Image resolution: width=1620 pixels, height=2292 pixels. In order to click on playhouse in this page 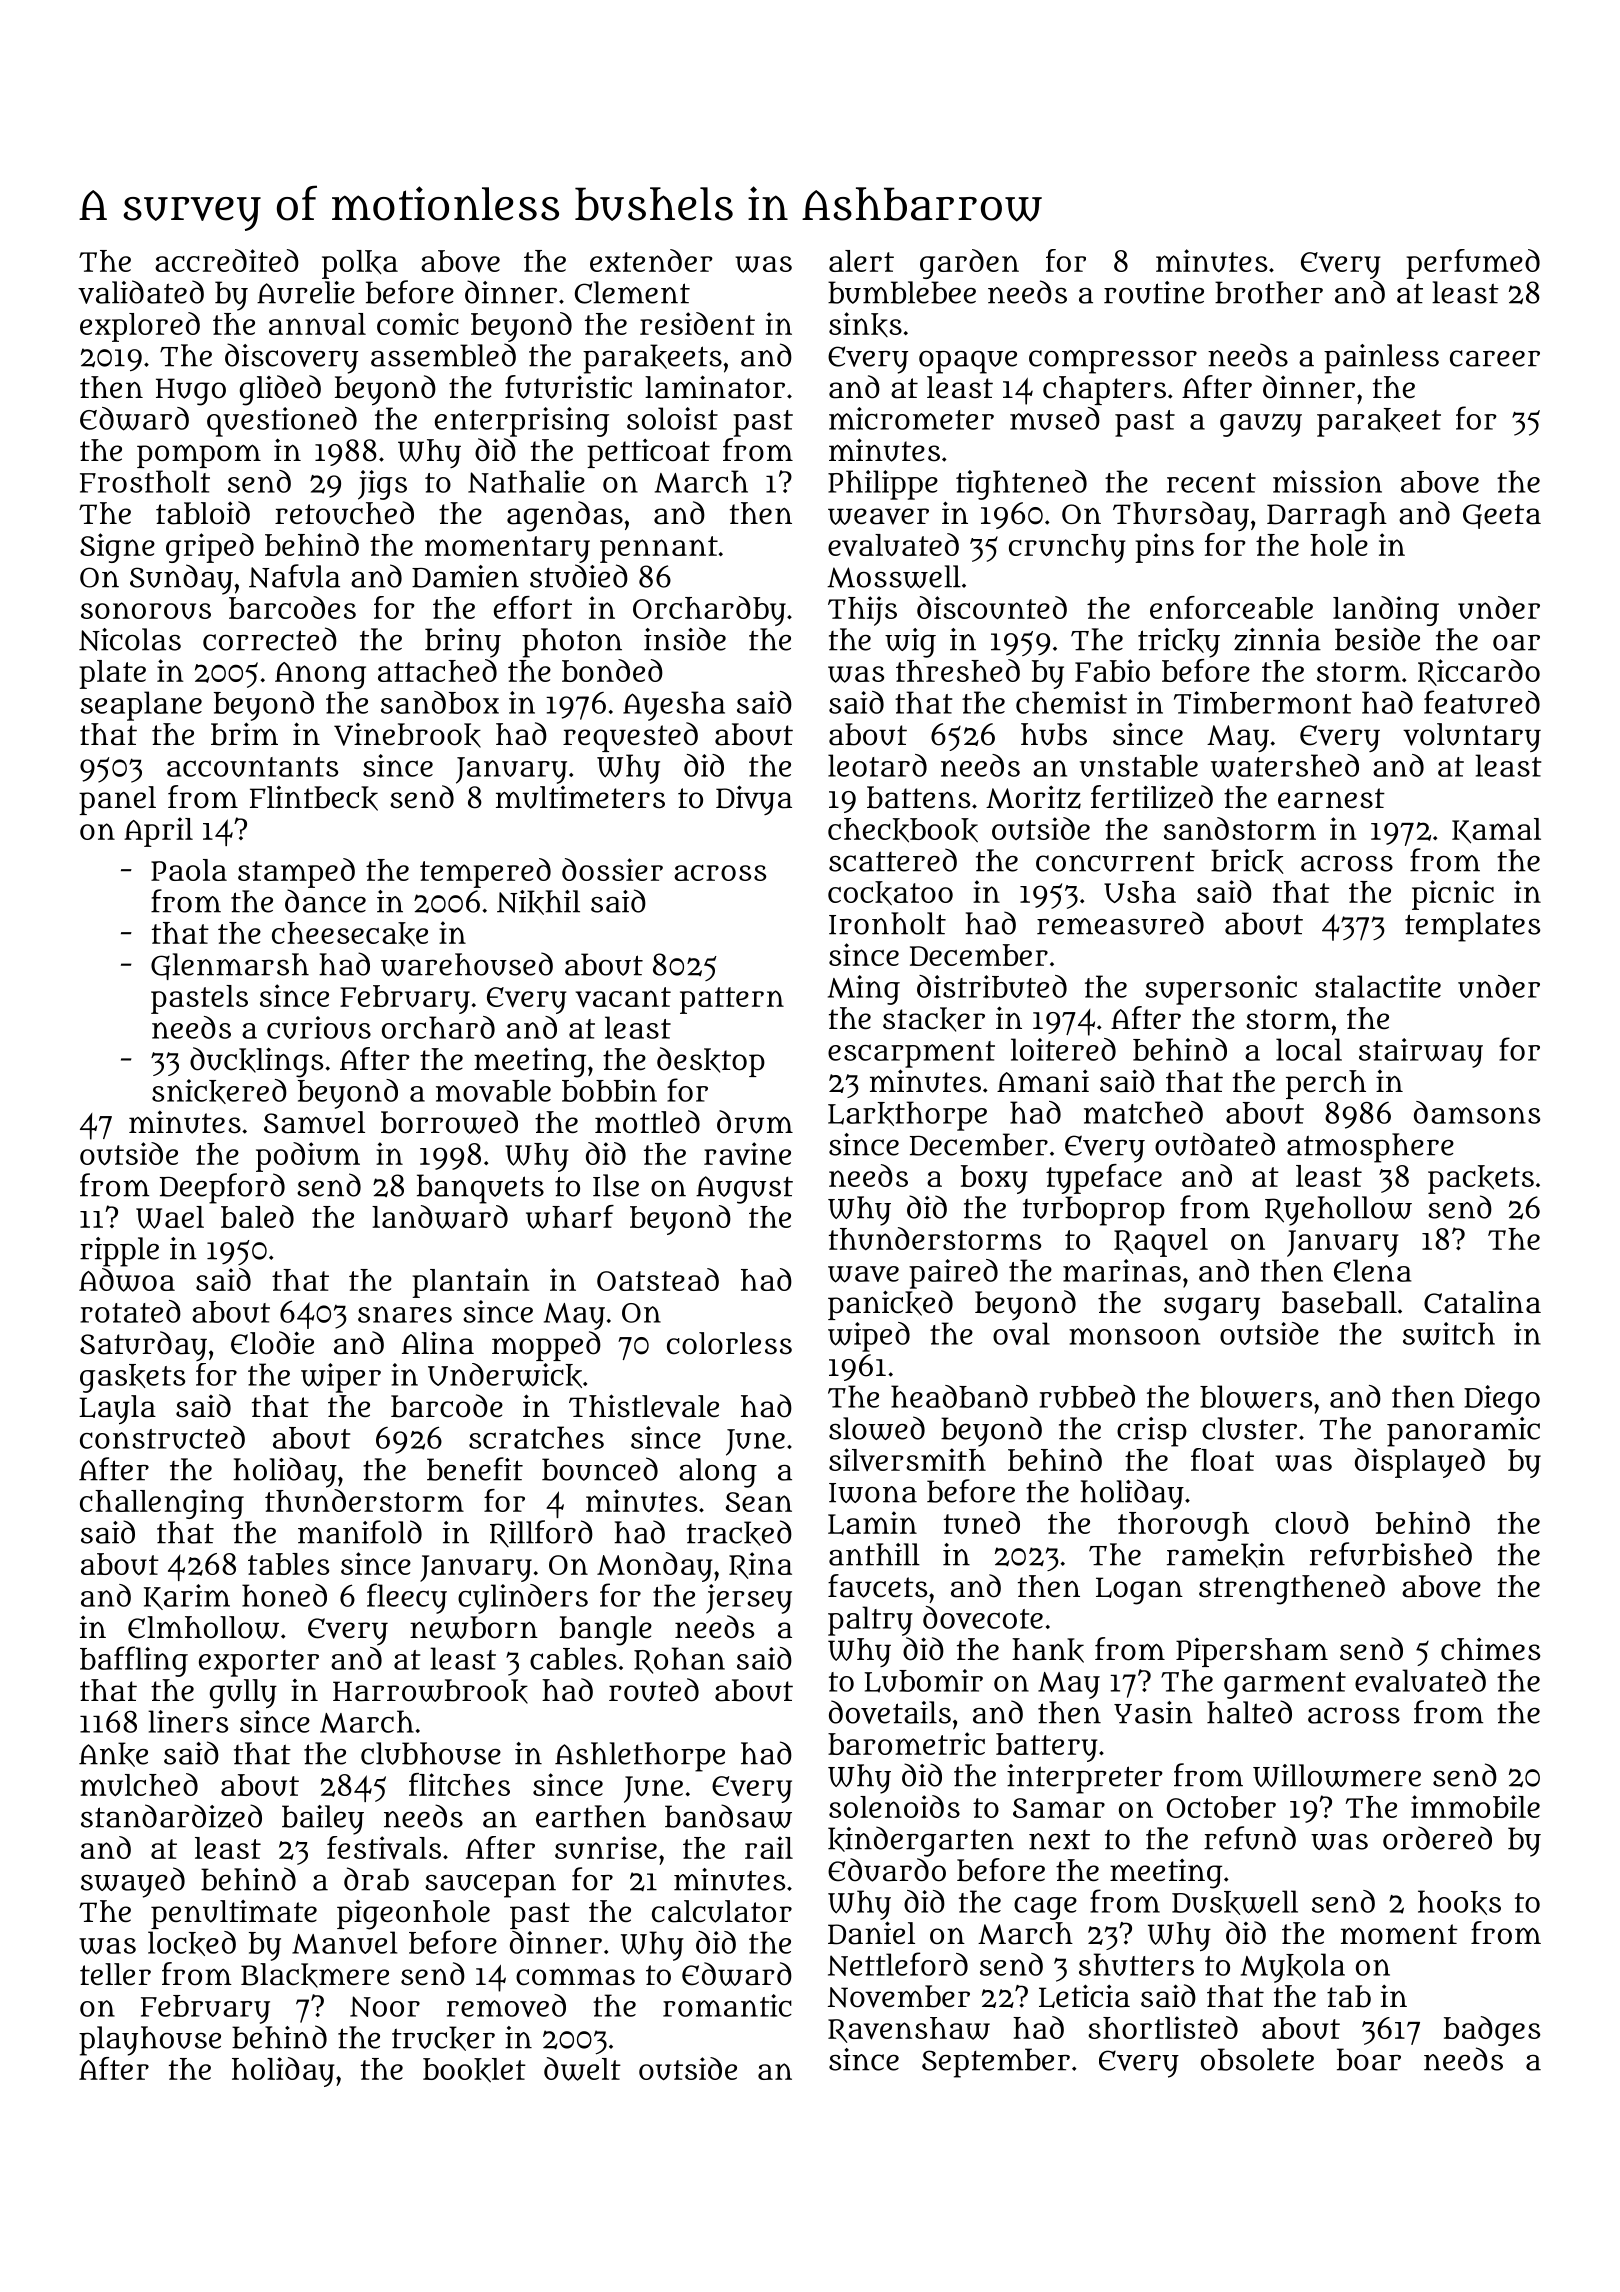, I will do `click(150, 2041)`.
